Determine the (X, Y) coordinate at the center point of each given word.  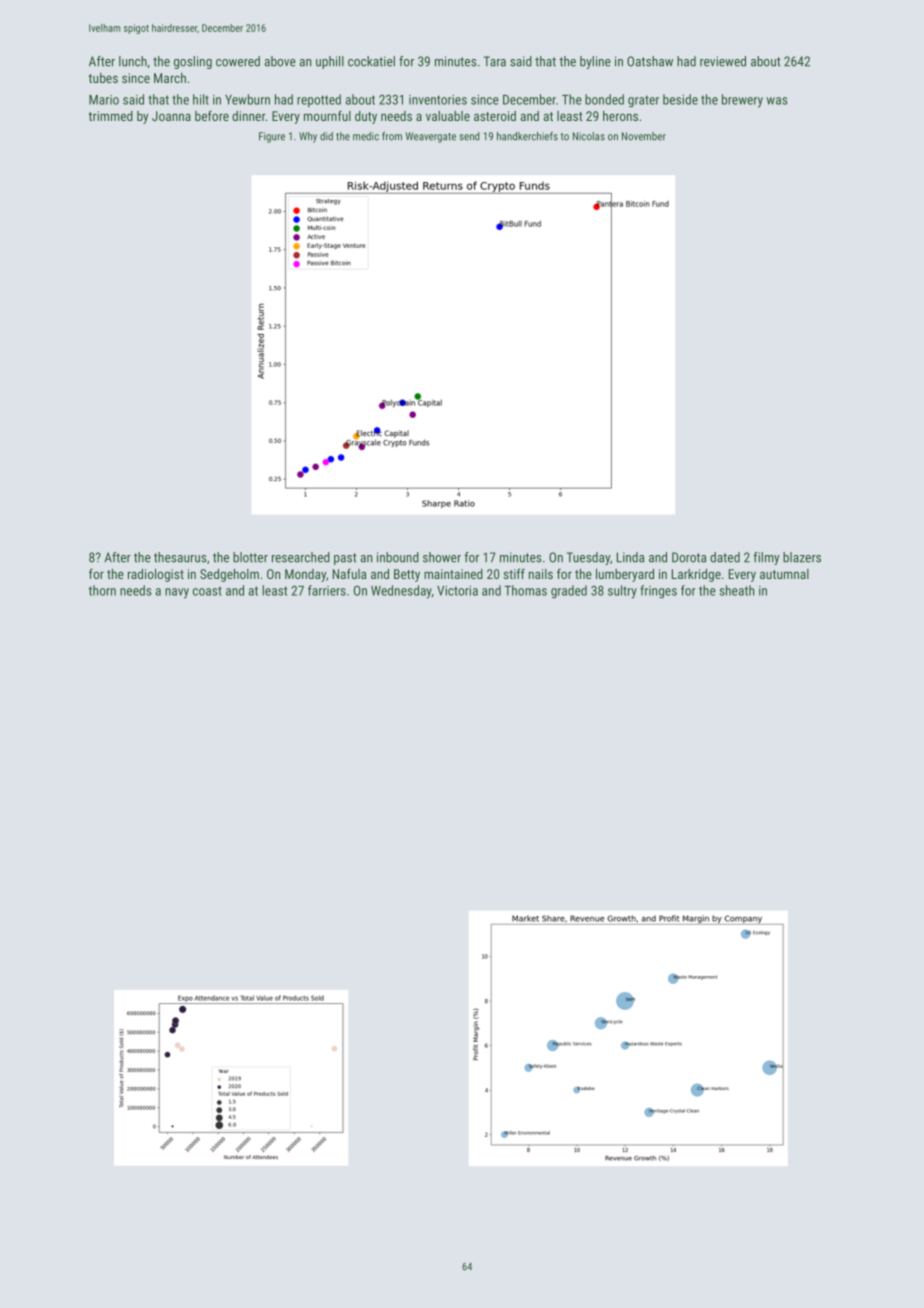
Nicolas (589, 136)
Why (308, 137)
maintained (453, 574)
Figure (272, 137)
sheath (737, 590)
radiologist (156, 575)
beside (680, 99)
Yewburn (247, 99)
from (392, 136)
